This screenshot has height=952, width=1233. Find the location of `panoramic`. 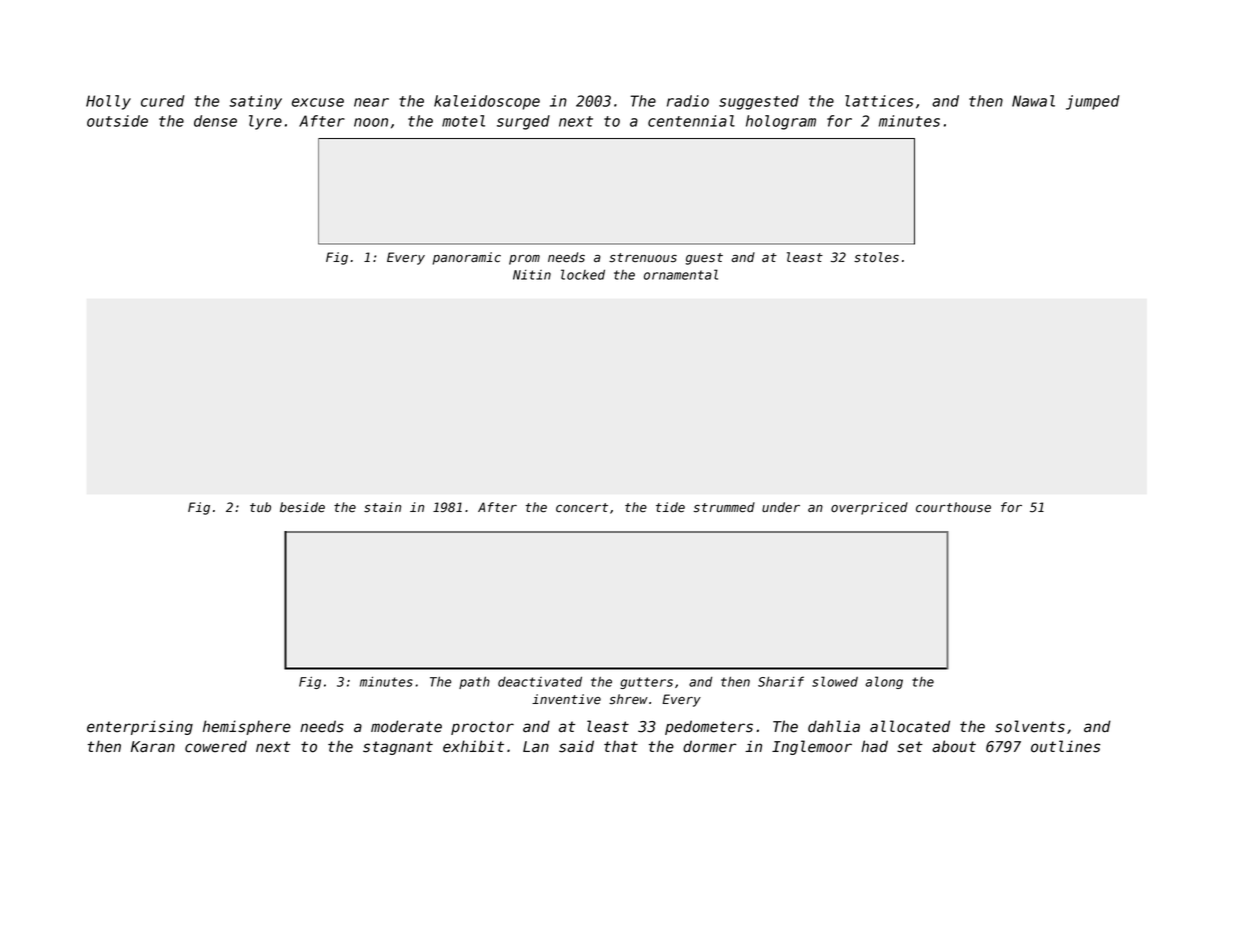

panoramic is located at coordinates (467, 258).
